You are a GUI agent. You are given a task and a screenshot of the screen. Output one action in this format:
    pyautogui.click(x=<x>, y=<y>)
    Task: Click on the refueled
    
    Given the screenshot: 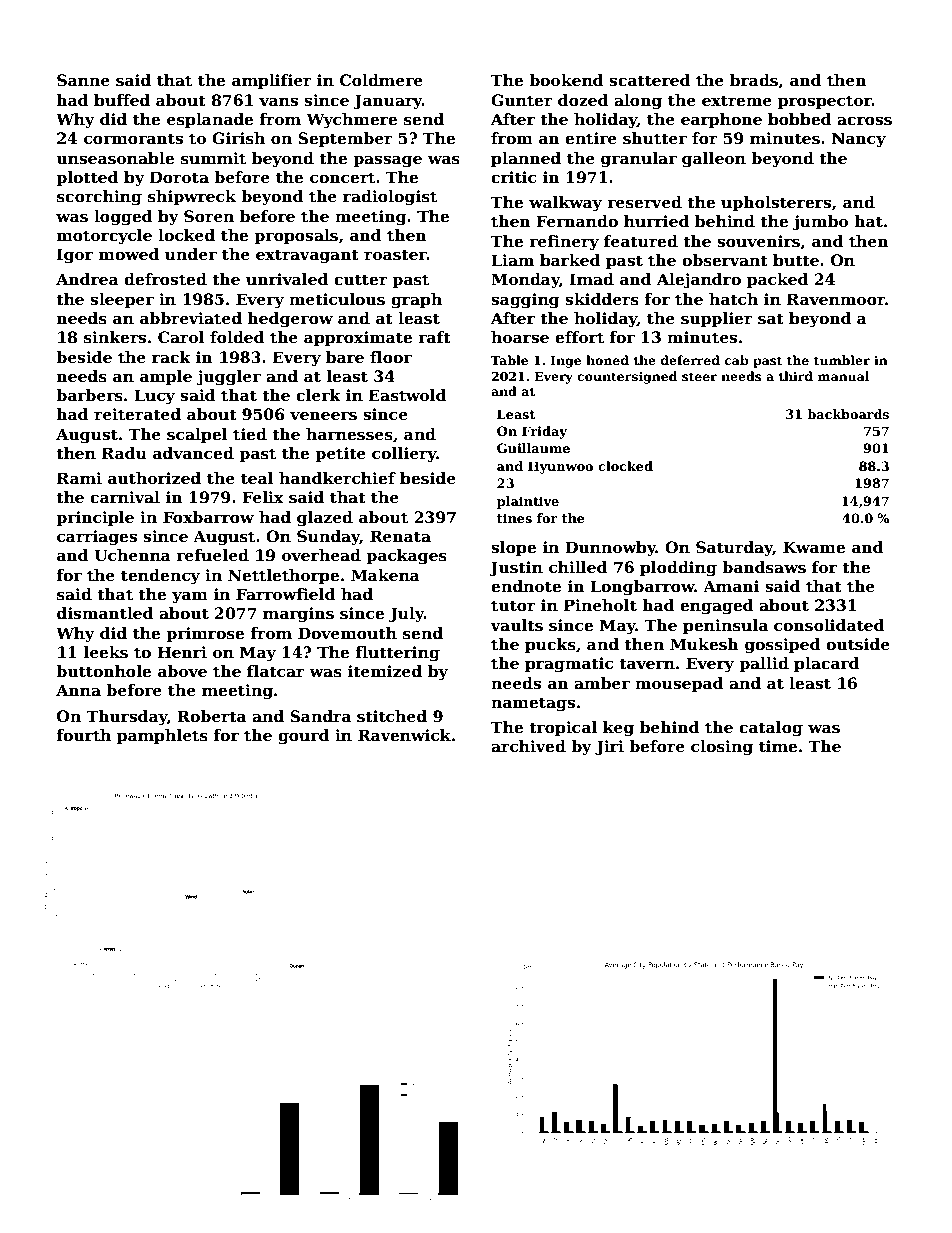 What is the action you would take?
    pyautogui.click(x=212, y=555)
